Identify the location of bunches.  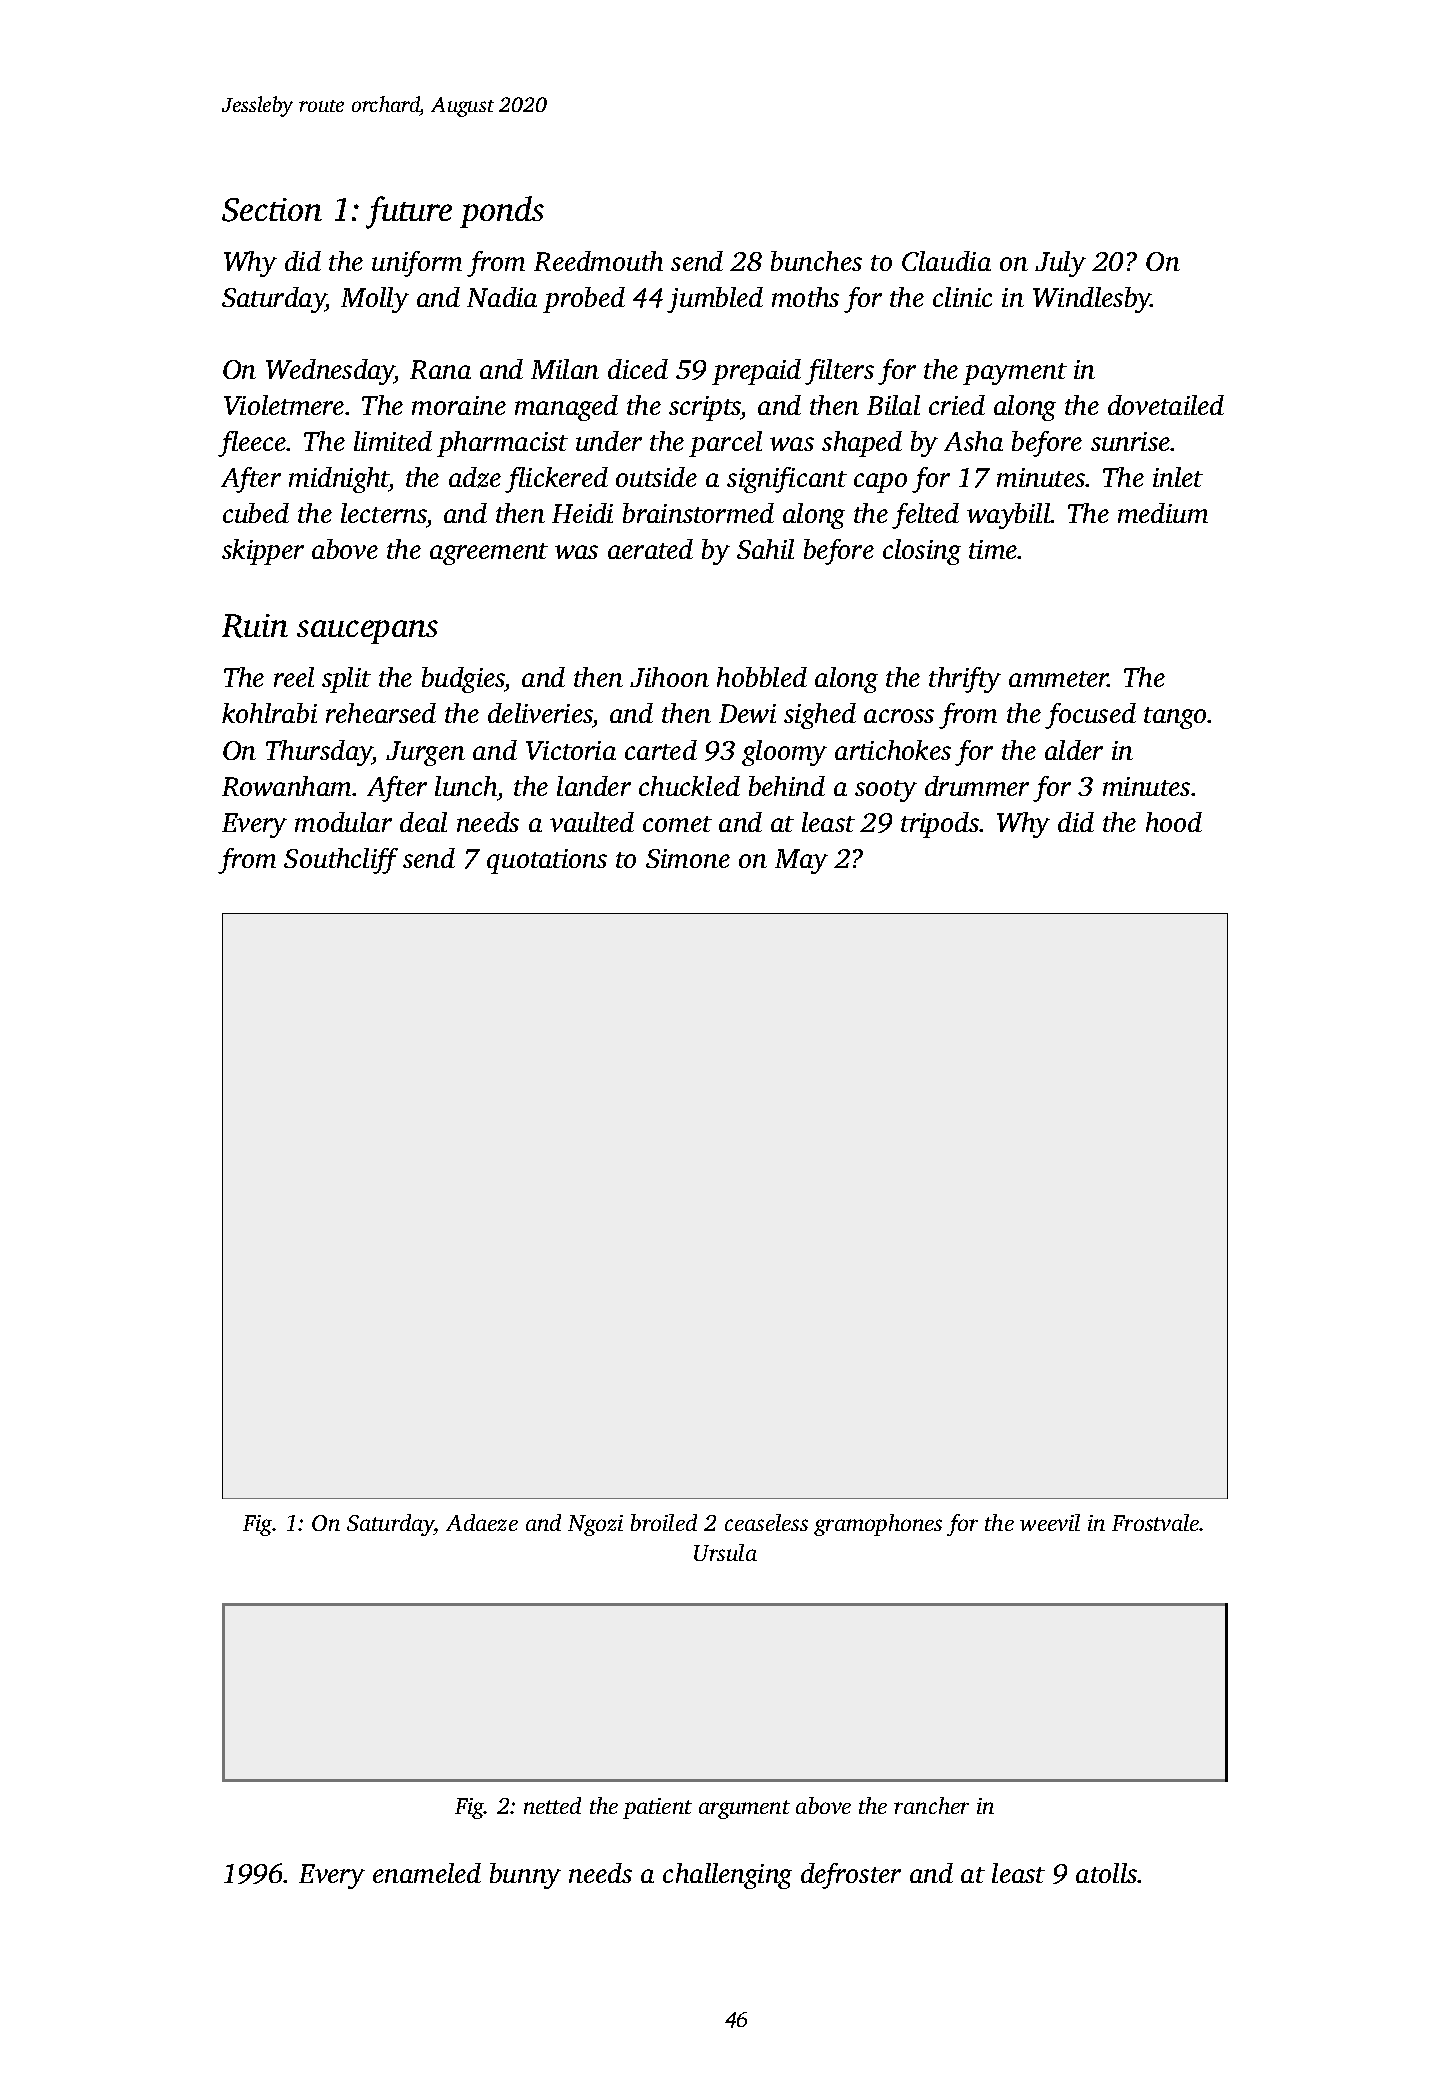
(816, 261).
